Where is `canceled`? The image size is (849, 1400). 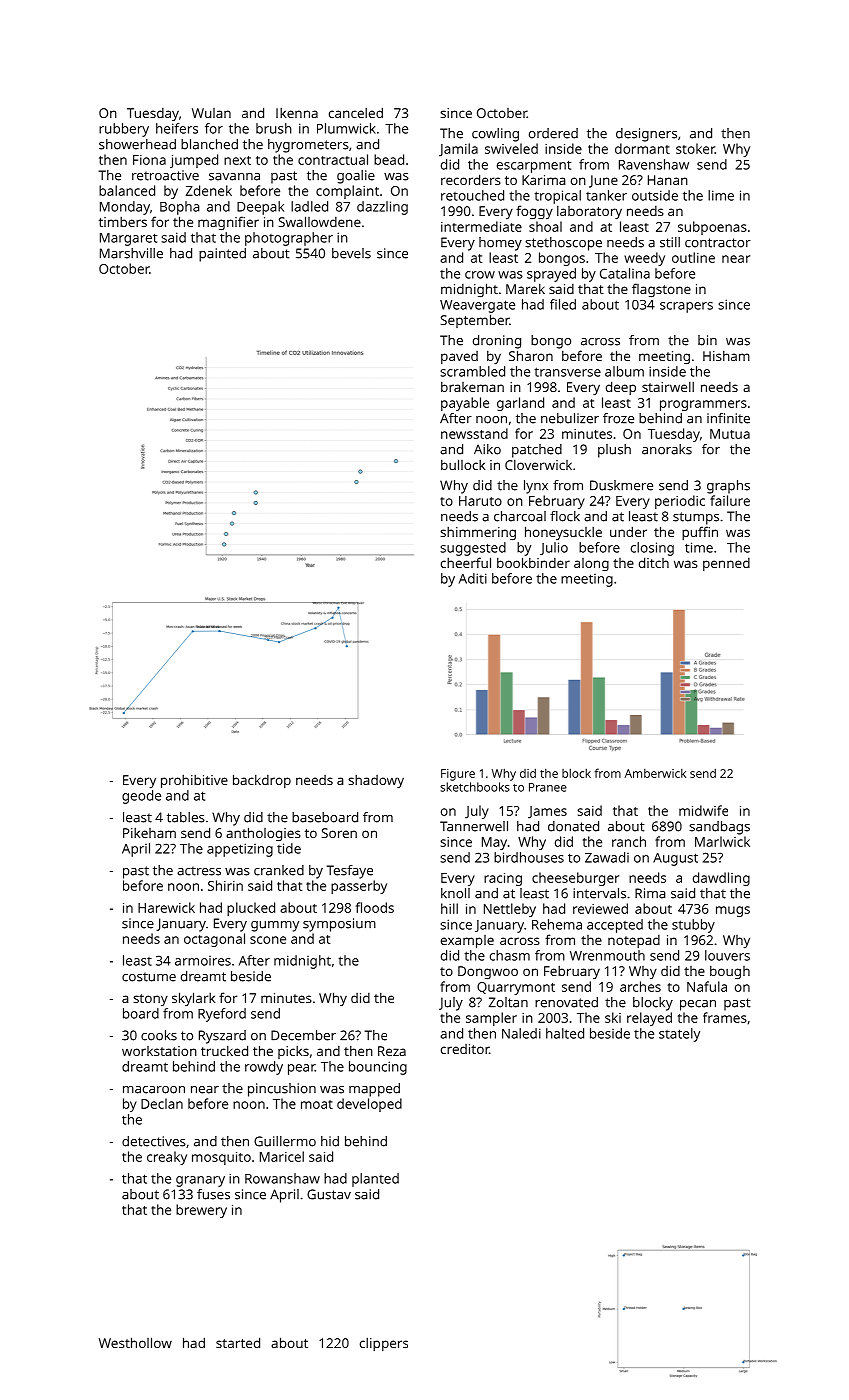 canceled is located at coordinates (356, 112).
